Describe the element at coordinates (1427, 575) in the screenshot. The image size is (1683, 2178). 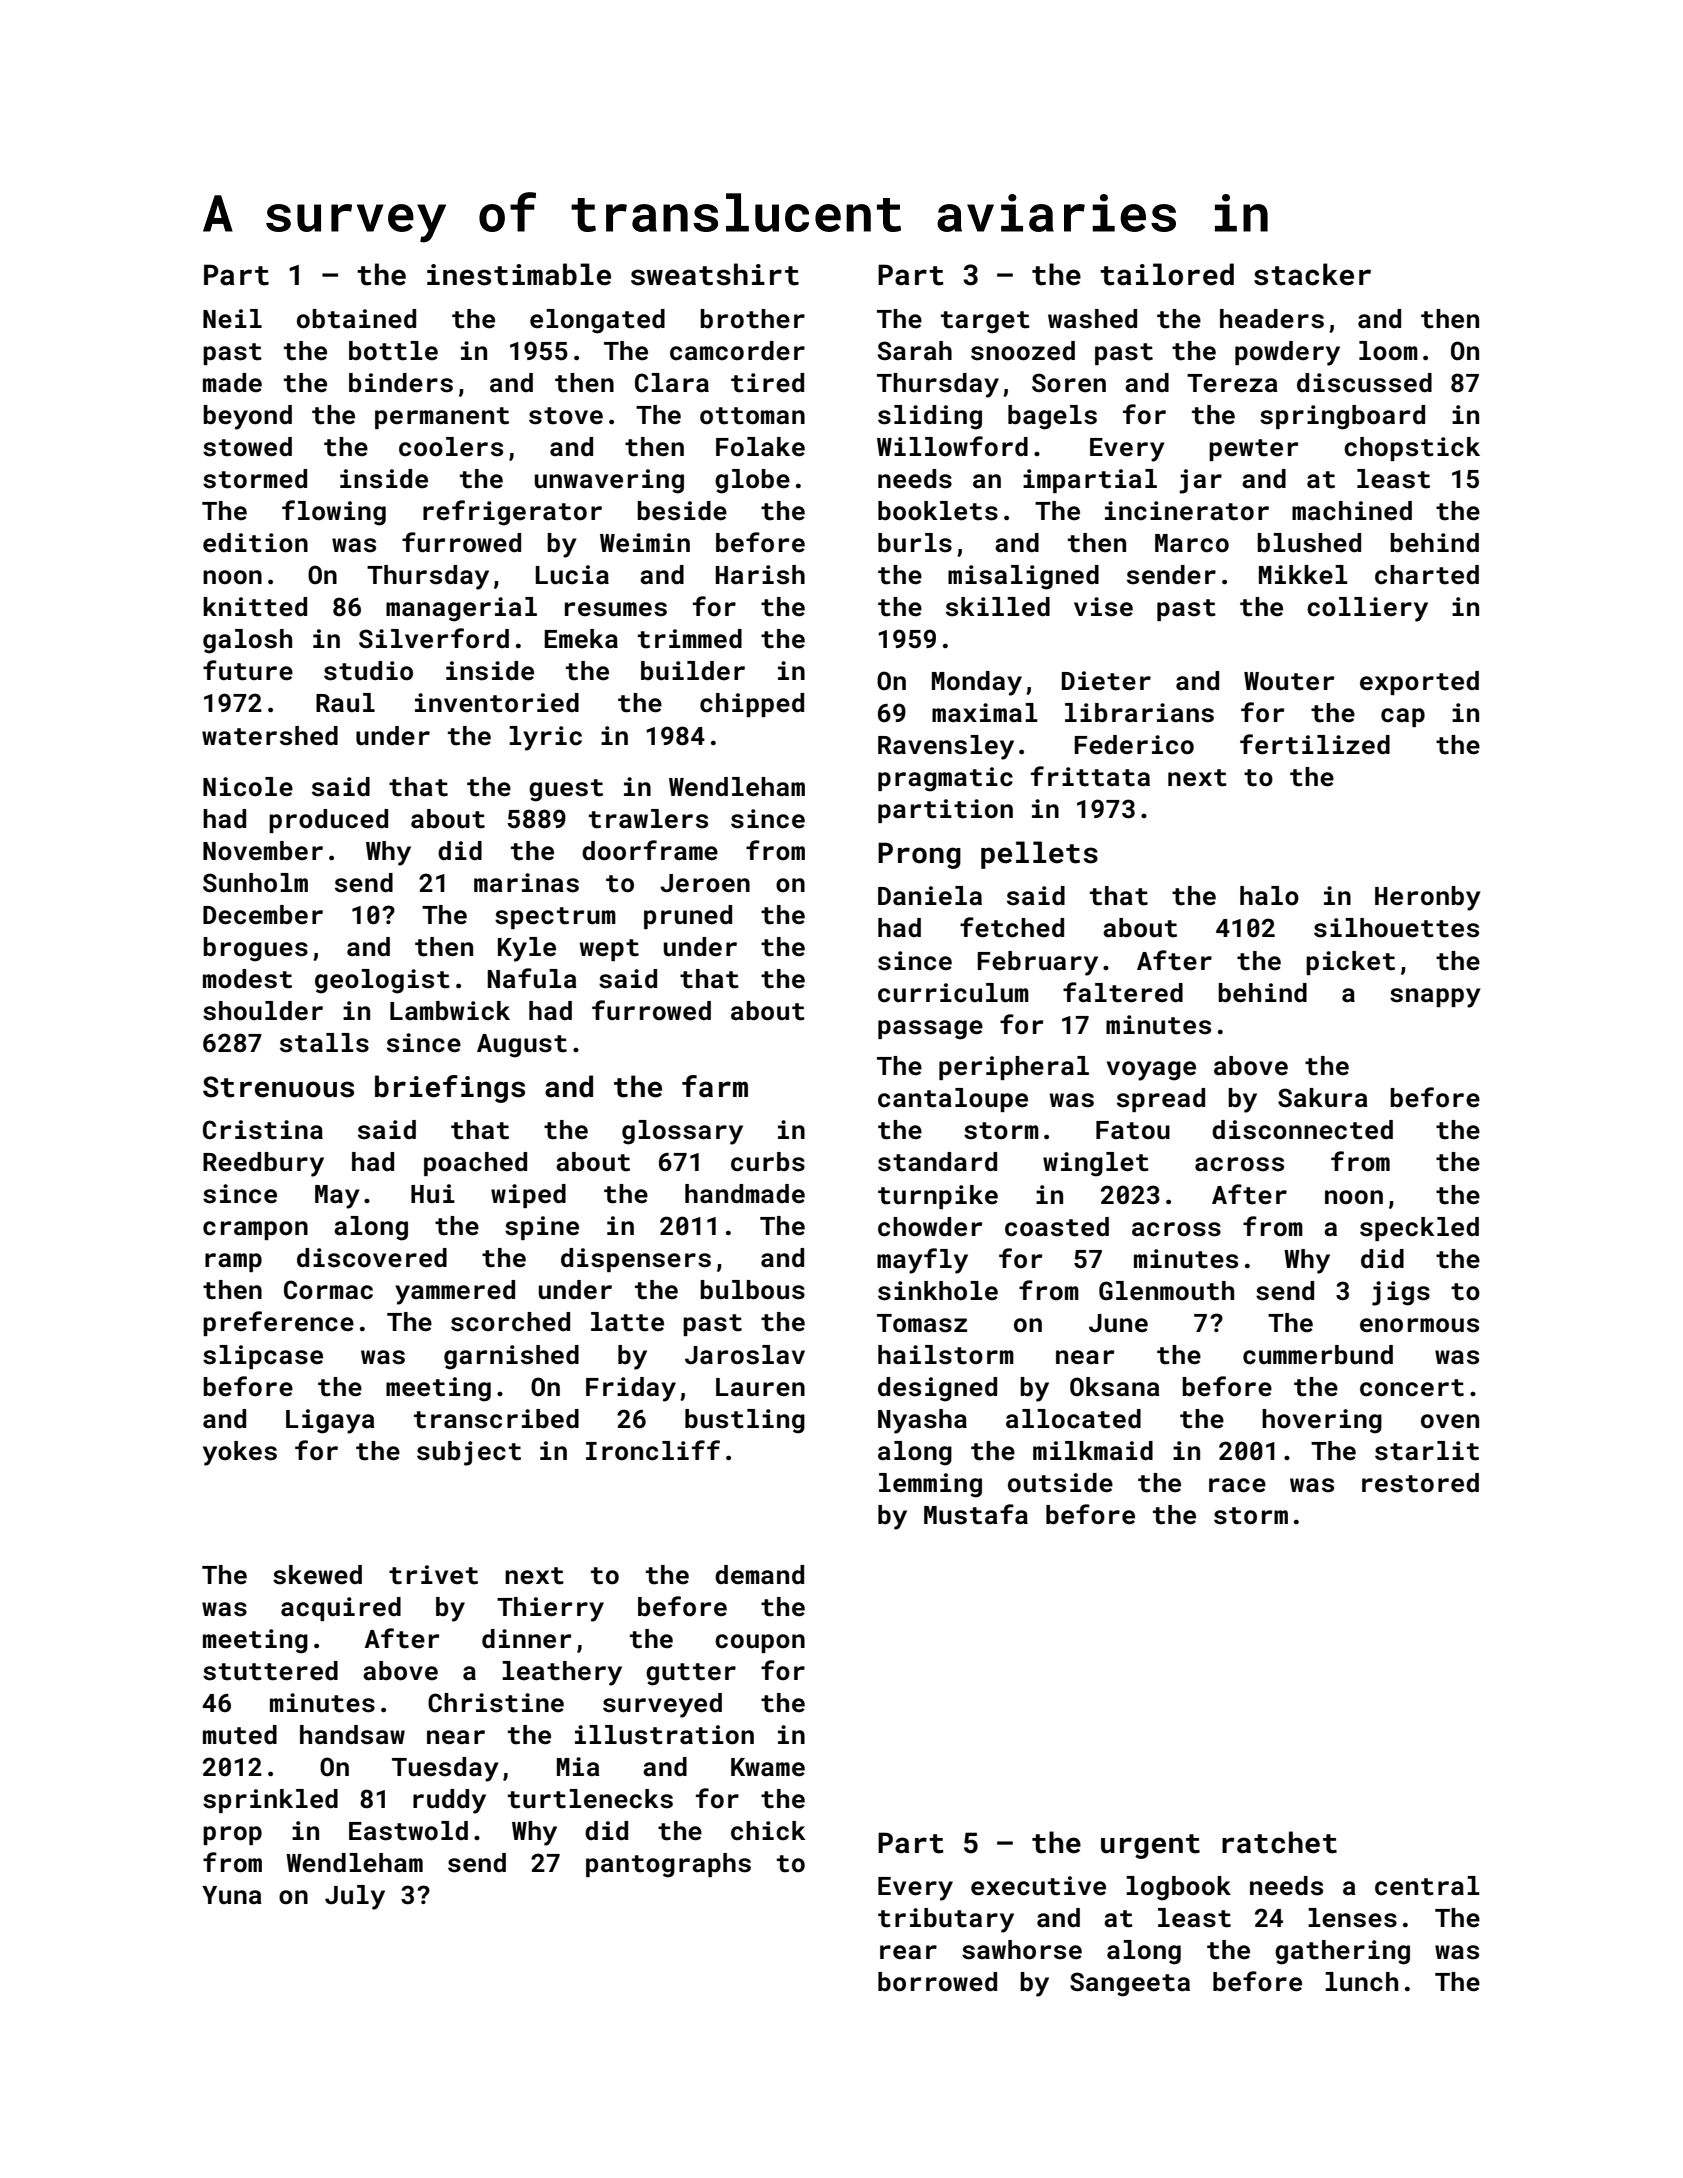
I see `charted` at that location.
